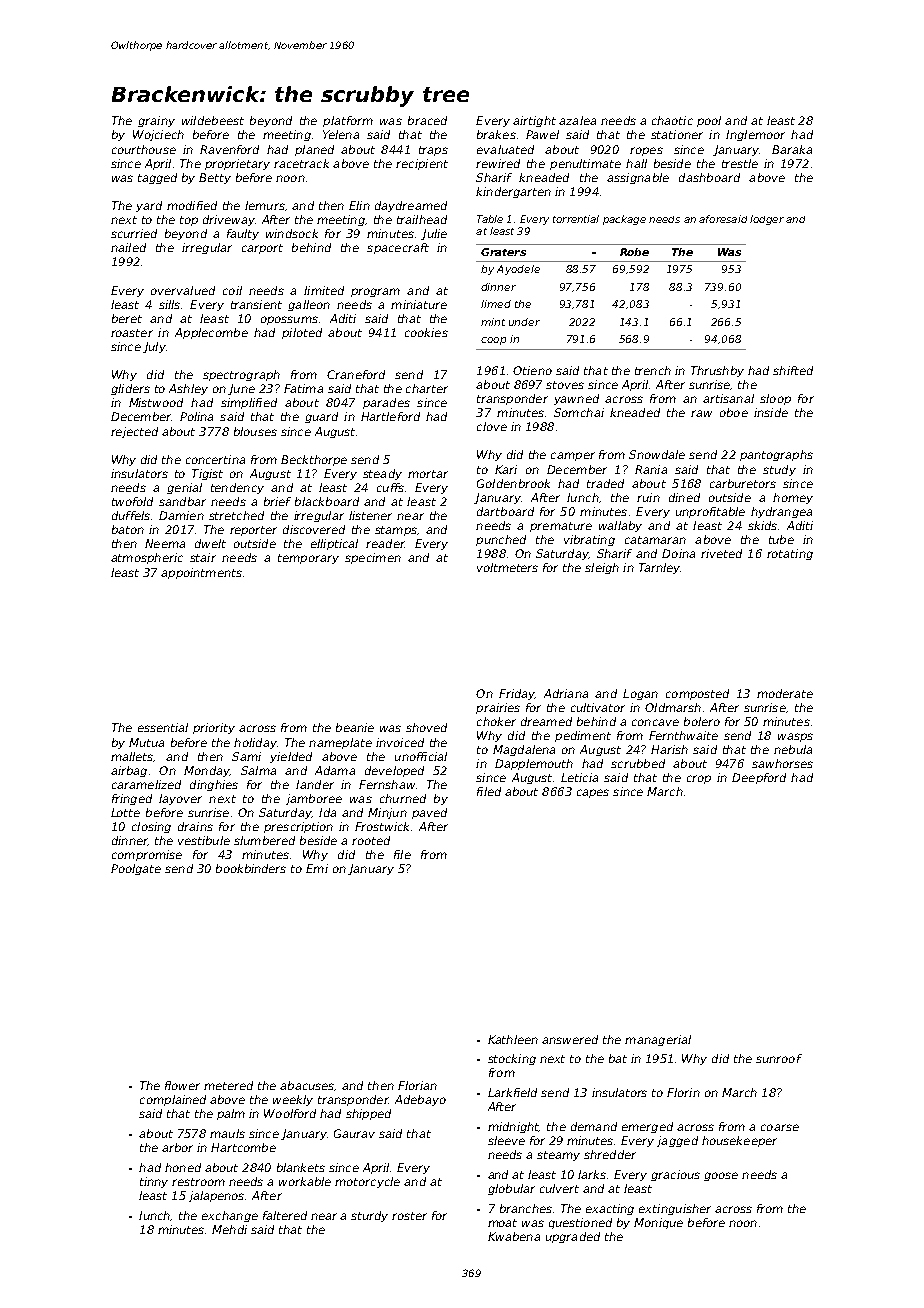  I want to click on transient, so click(256, 304).
